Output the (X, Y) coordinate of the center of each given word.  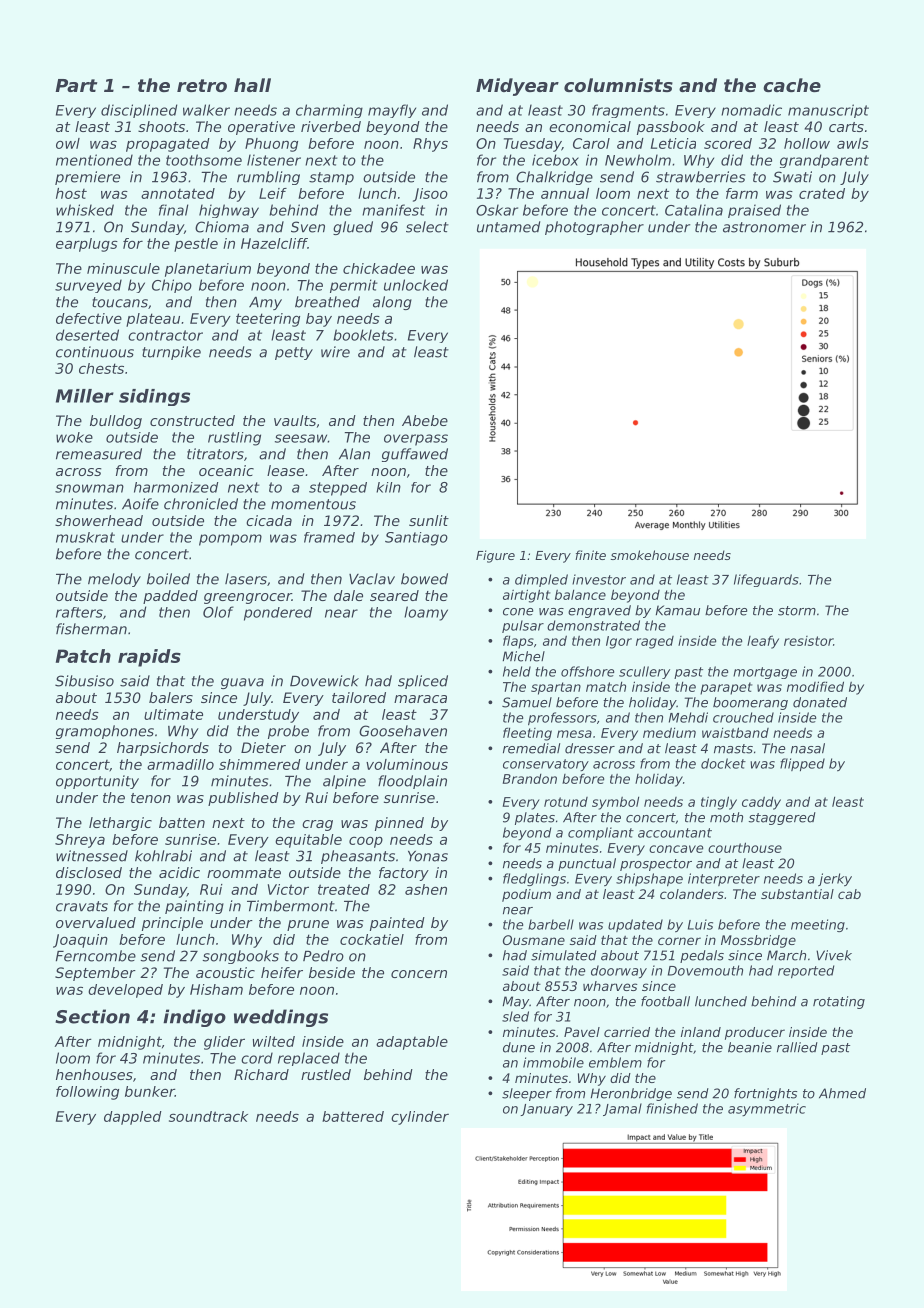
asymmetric (767, 1109)
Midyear (517, 87)
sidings (154, 397)
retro (202, 85)
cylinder (420, 1118)
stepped (338, 489)
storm (797, 611)
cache (792, 85)
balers (171, 697)
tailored (359, 697)
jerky (835, 879)
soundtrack (208, 1116)
